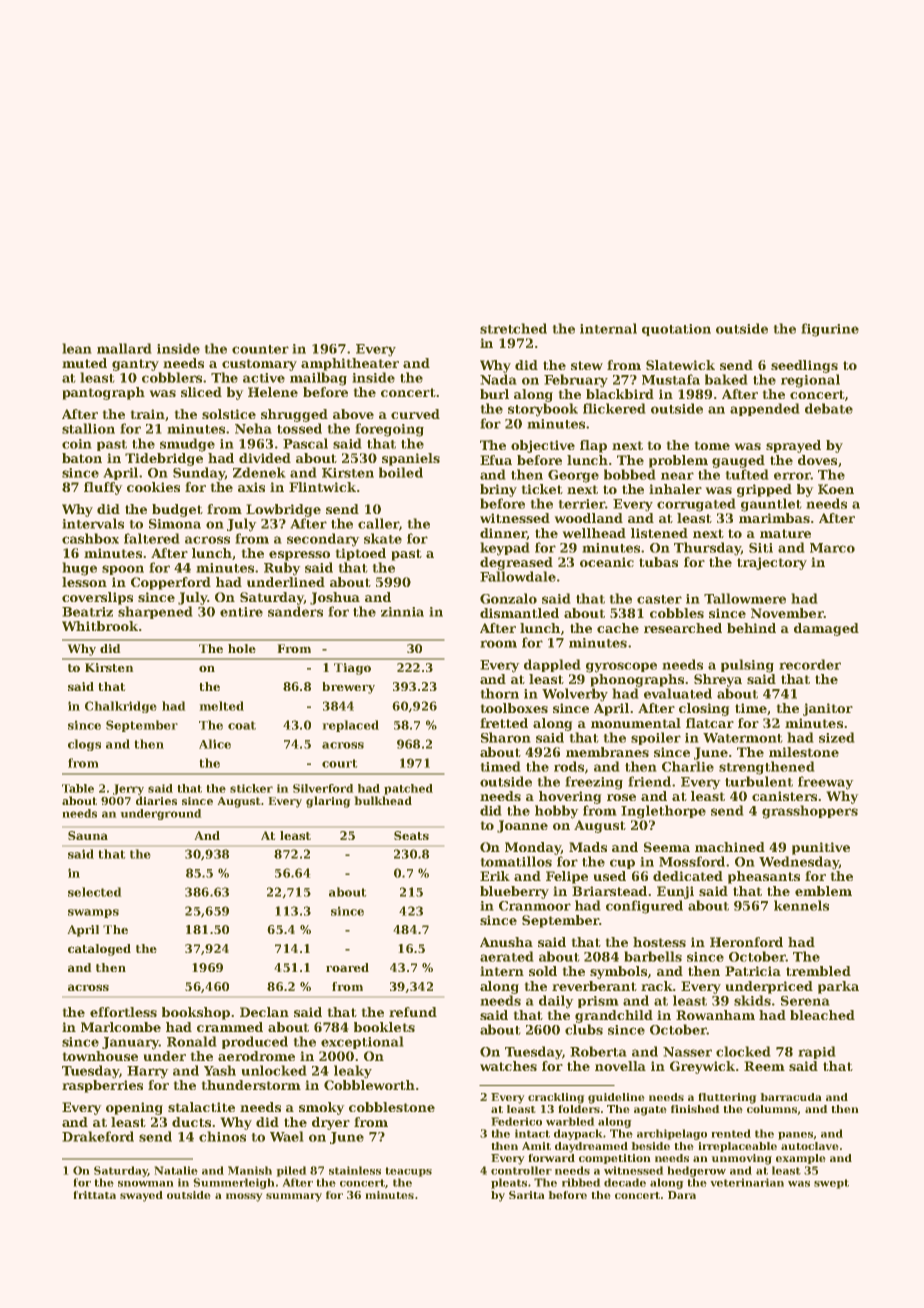 Image resolution: width=924 pixels, height=1308 pixels. I want to click on hedgerow, so click(697, 1171).
